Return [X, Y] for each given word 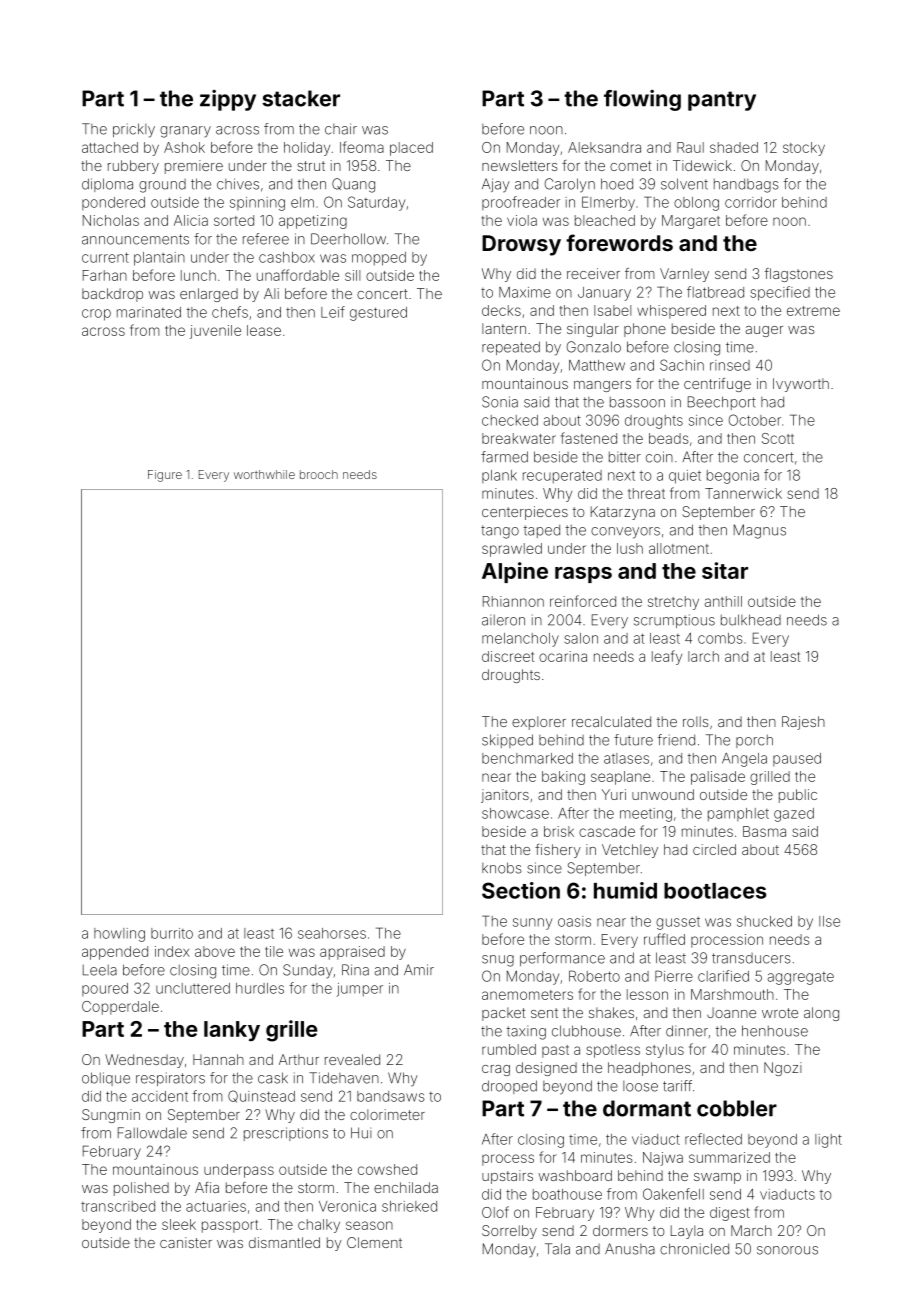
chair [341, 129]
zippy [228, 100]
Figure [165, 476]
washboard [575, 1175]
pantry [722, 101]
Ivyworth [801, 385]
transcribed [118, 1206]
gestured [378, 314]
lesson [647, 994]
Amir [419, 969]
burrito [172, 933]
